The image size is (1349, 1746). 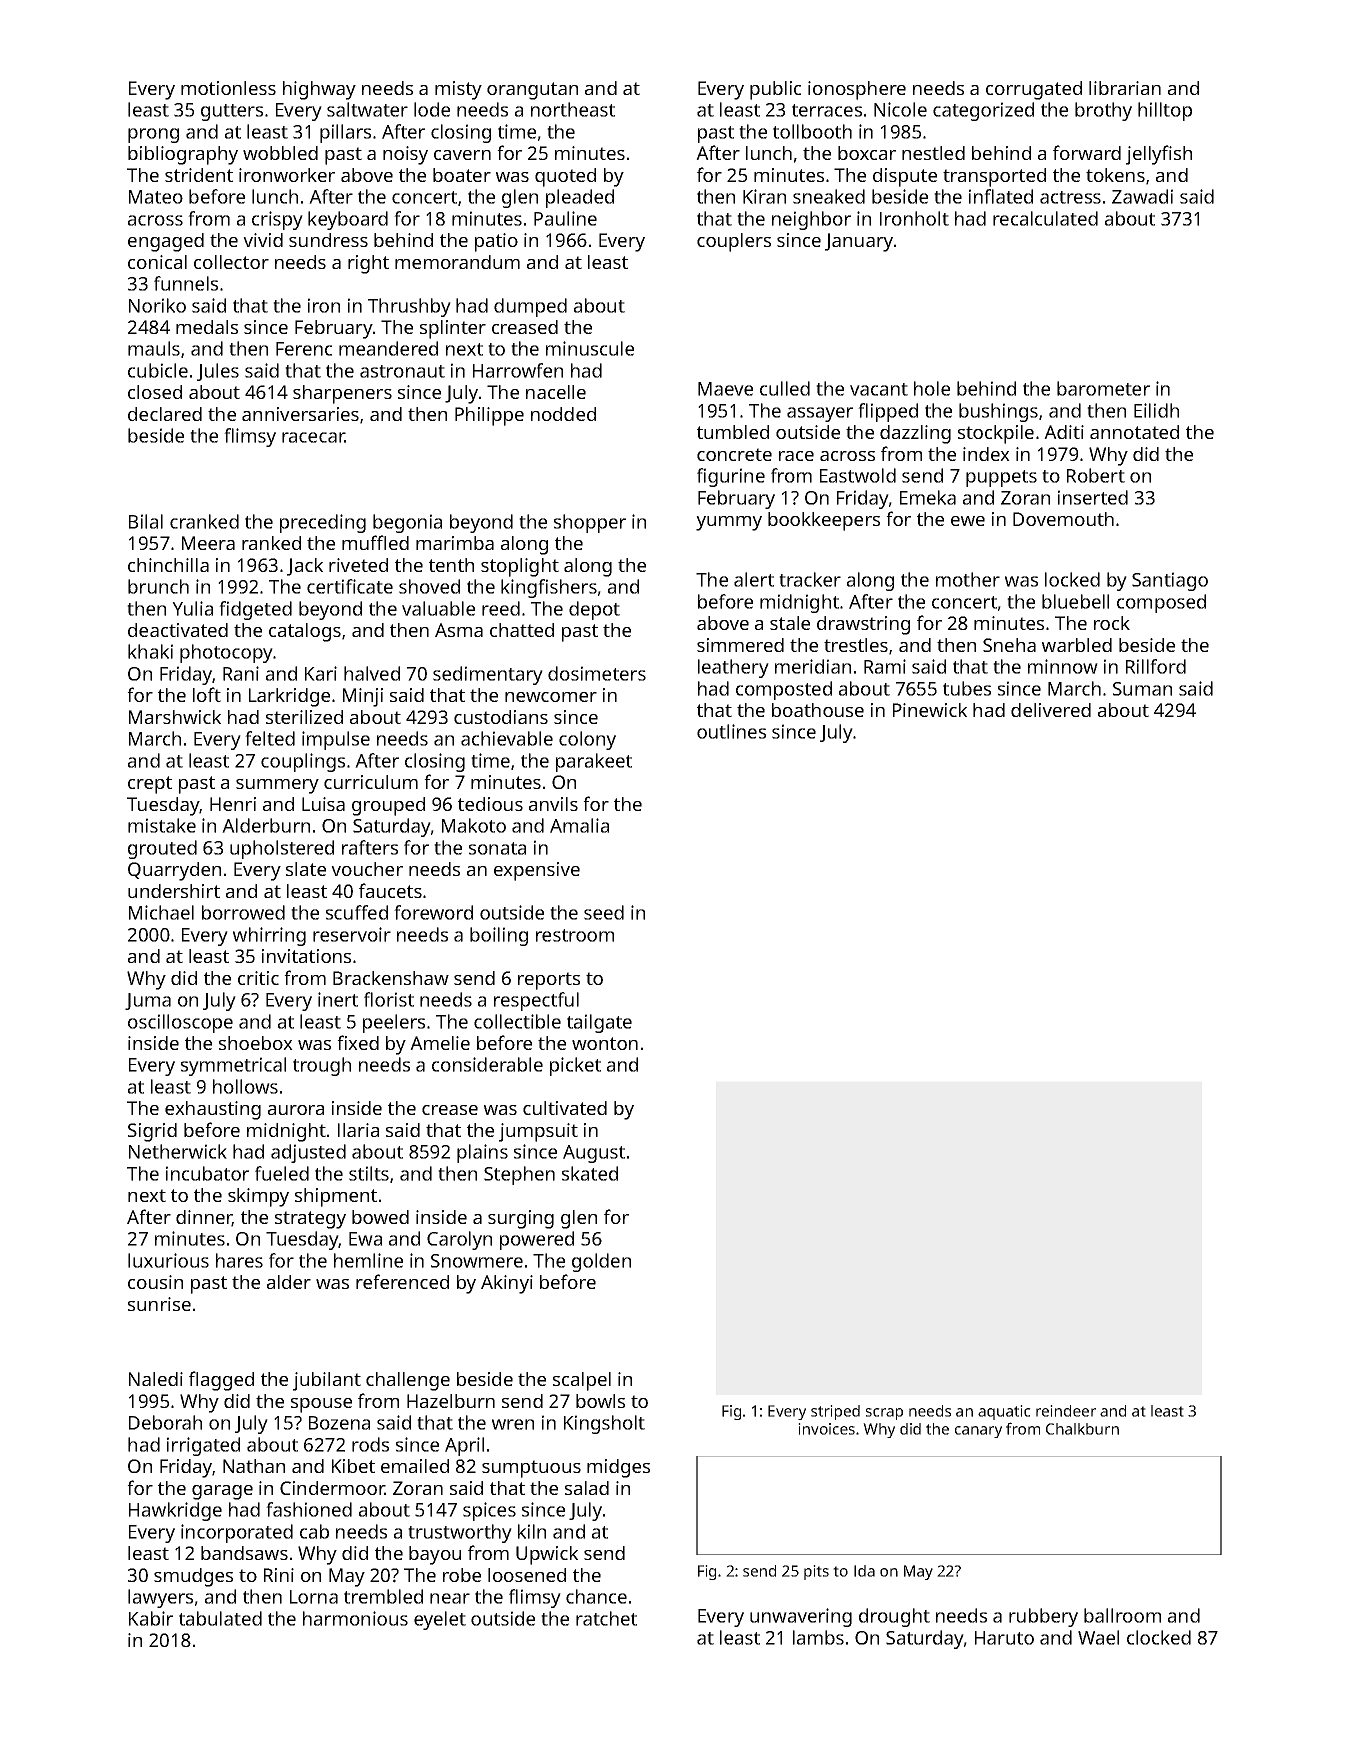 What do you see at coordinates (775, 90) in the image?
I see `public` at bounding box center [775, 90].
